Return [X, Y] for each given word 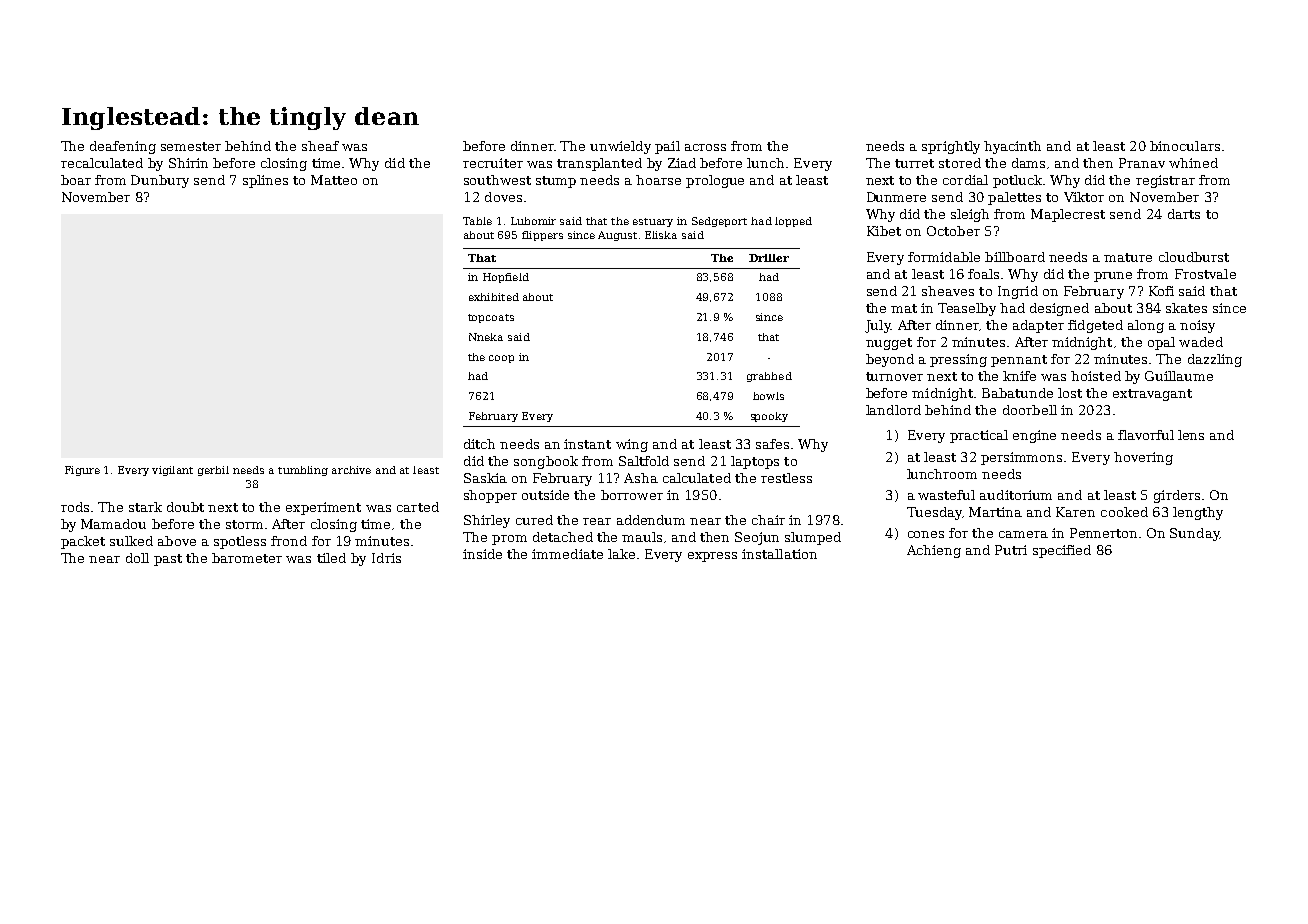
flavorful [1146, 435]
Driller [769, 258]
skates [1186, 308]
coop [501, 359]
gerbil [213, 471]
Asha [641, 478]
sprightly [951, 147]
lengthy [1198, 513]
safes [772, 444]
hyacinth [1012, 147]
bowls [768, 396]
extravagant [1152, 395]
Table [477, 221]
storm [244, 524]
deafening [123, 147]
